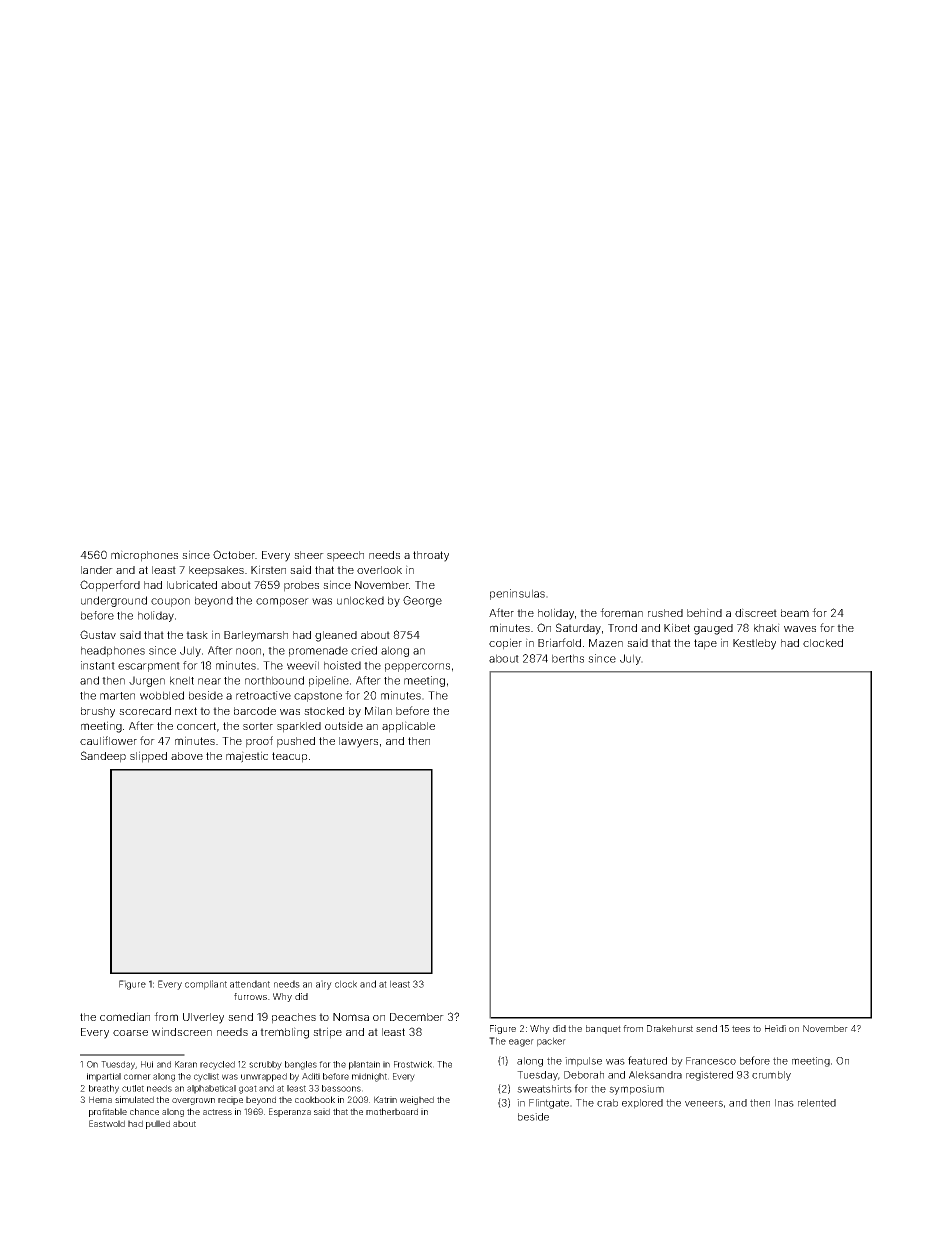 The image size is (952, 1233). I want to click on Copperford, so click(110, 586).
